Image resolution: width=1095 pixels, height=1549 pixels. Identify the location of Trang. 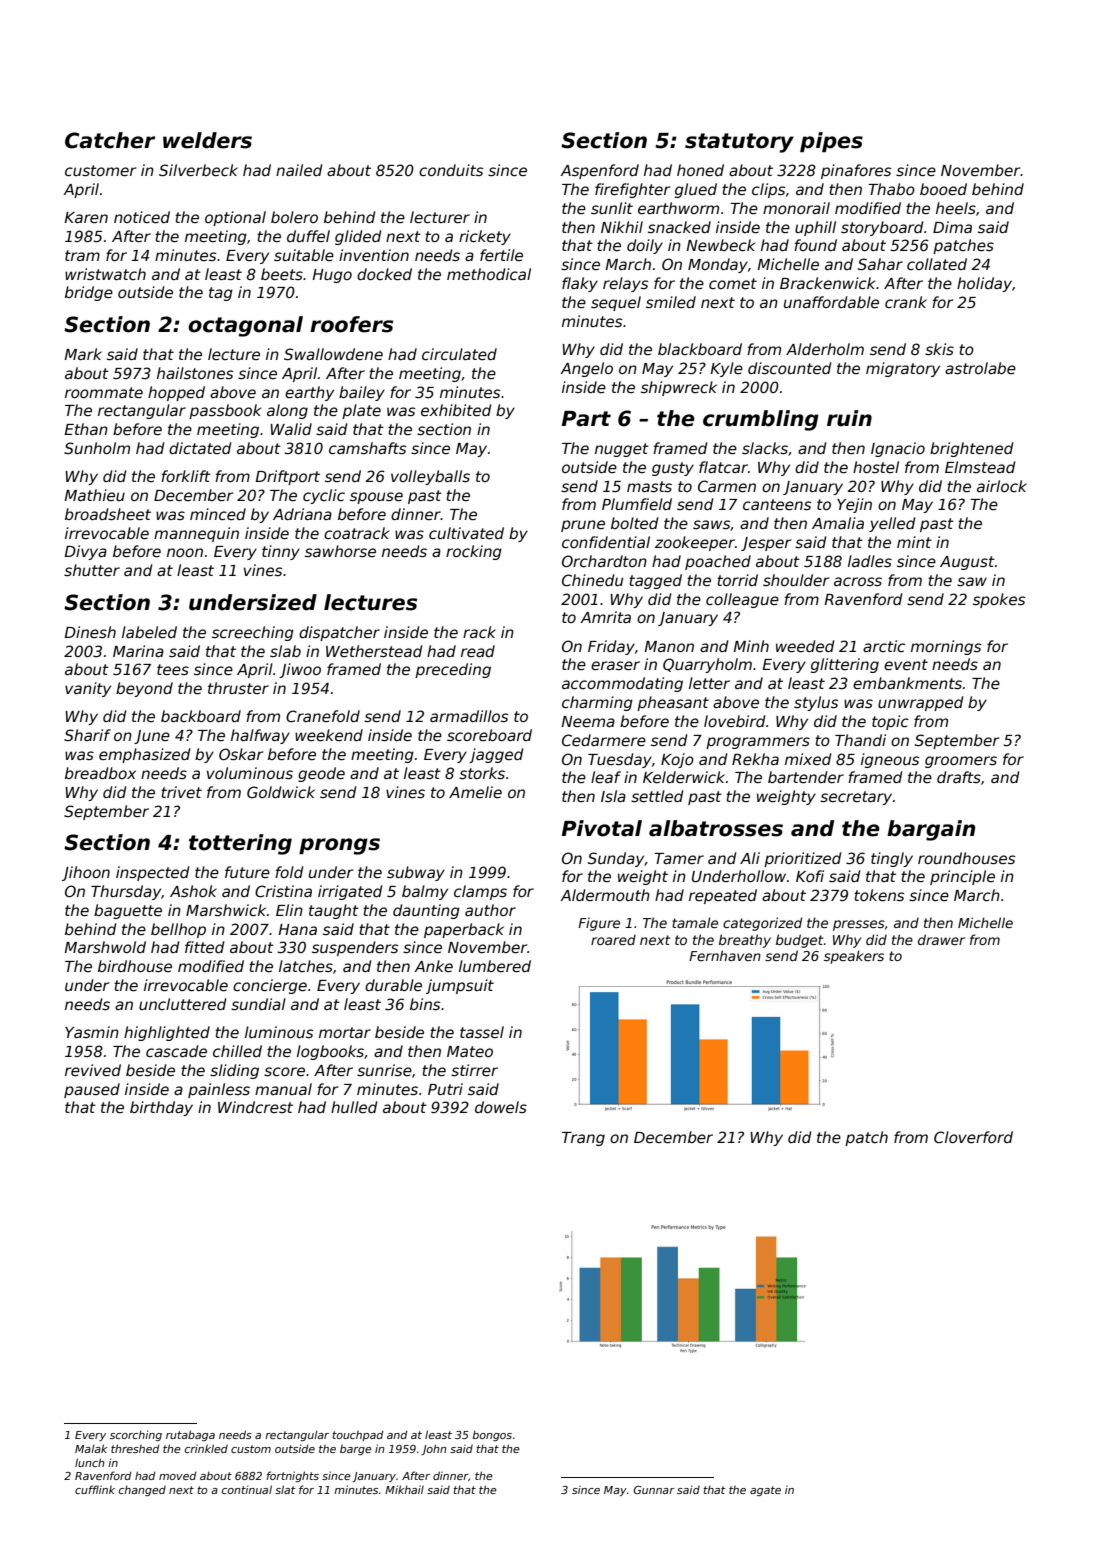
(583, 1139).
